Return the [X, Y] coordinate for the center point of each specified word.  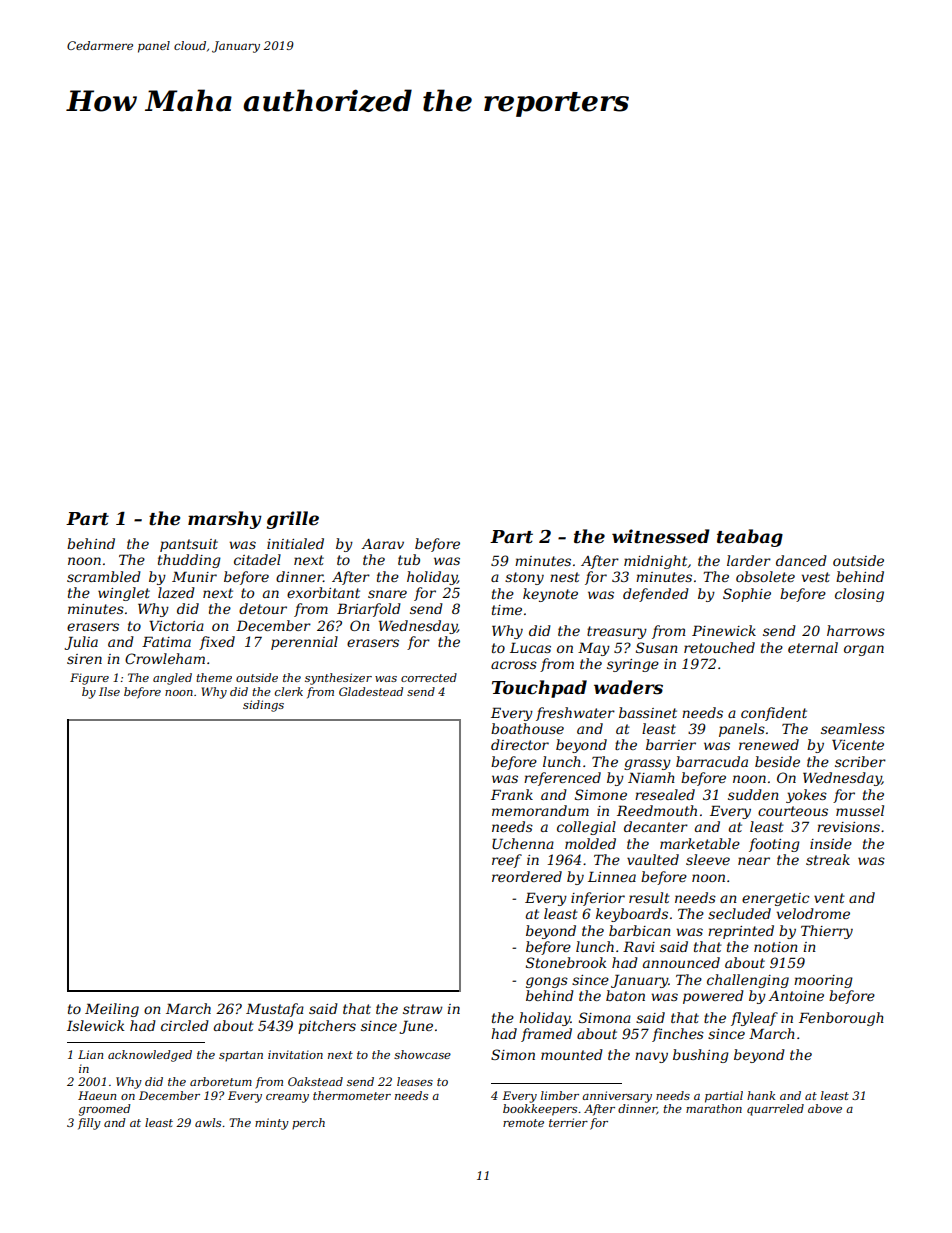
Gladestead [371, 691]
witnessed [661, 536]
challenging [748, 981]
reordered [527, 876]
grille [293, 520]
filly [89, 1124]
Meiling [112, 1010]
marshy [225, 520]
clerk [289, 691]
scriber [860, 761]
